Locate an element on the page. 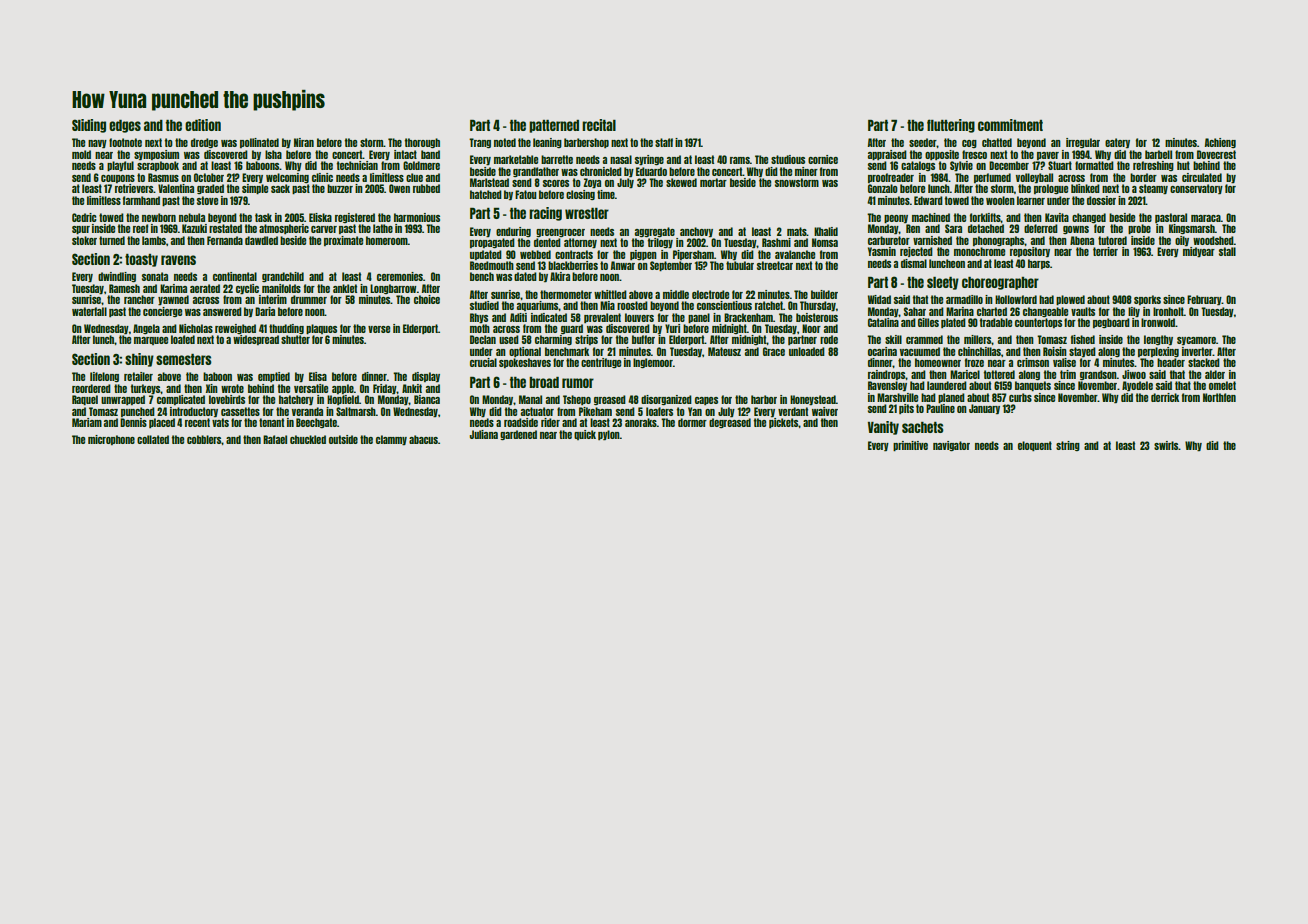  aggregate is located at coordinates (655, 232).
